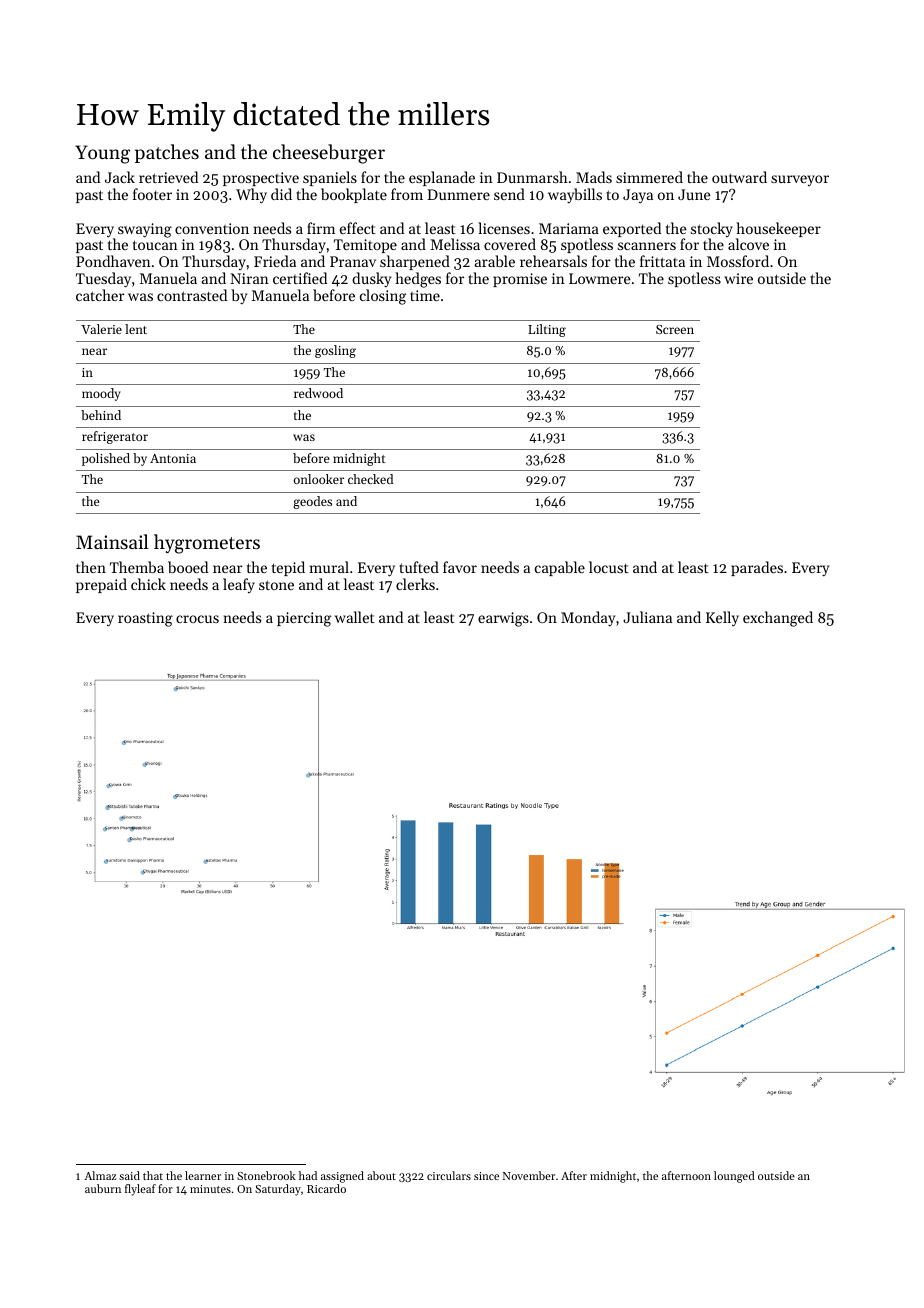  Describe the element at coordinates (102, 154) in the image. I see `Young` at that location.
